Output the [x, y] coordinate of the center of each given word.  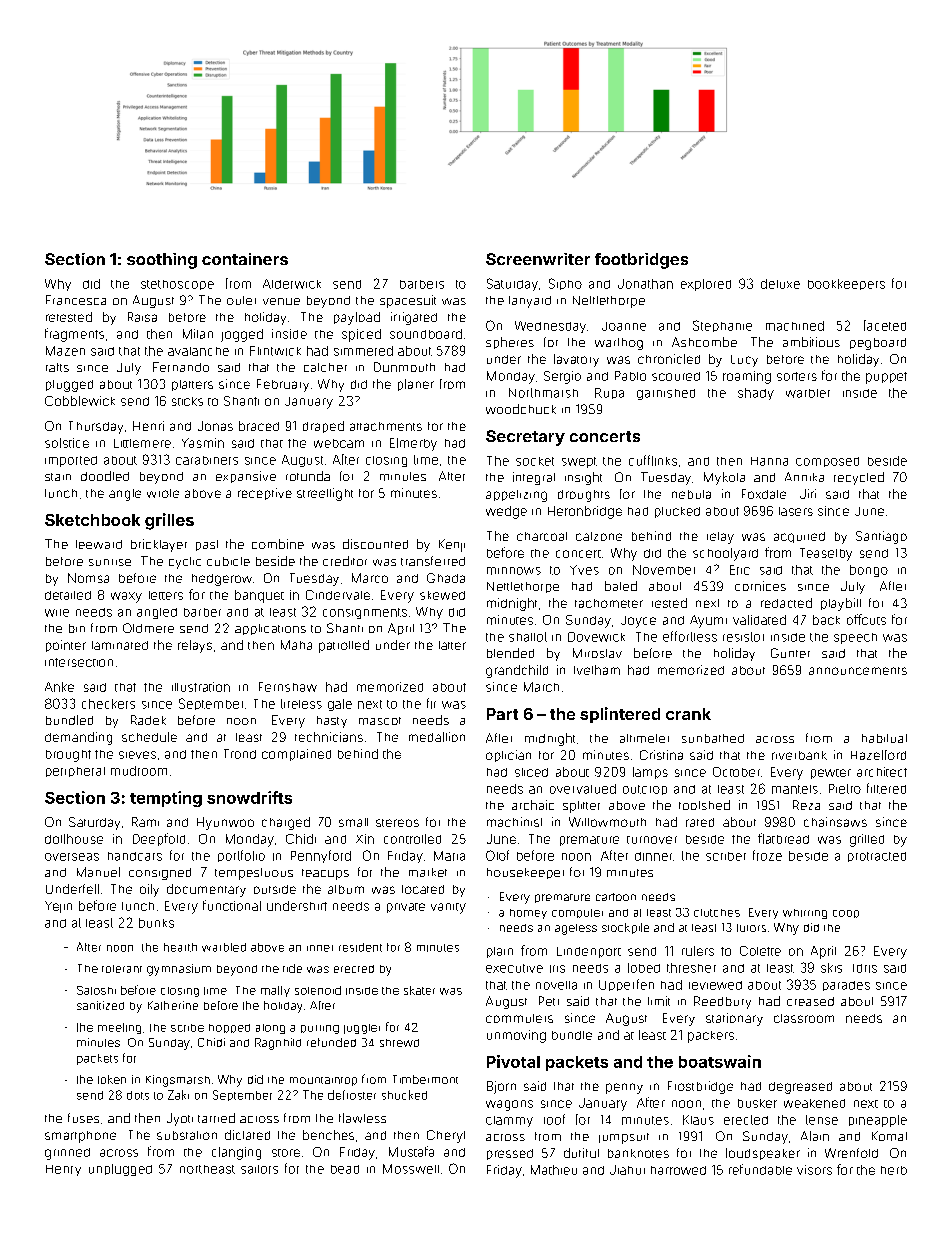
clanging [236, 1153]
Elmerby [413, 444]
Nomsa [88, 578]
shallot [528, 637]
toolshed [704, 805]
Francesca [76, 300]
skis [831, 968]
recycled [859, 478]
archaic [533, 805]
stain [58, 477]
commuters [519, 1018]
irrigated [414, 318]
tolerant [122, 969]
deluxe [780, 284]
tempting [166, 799]
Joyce [638, 622]
